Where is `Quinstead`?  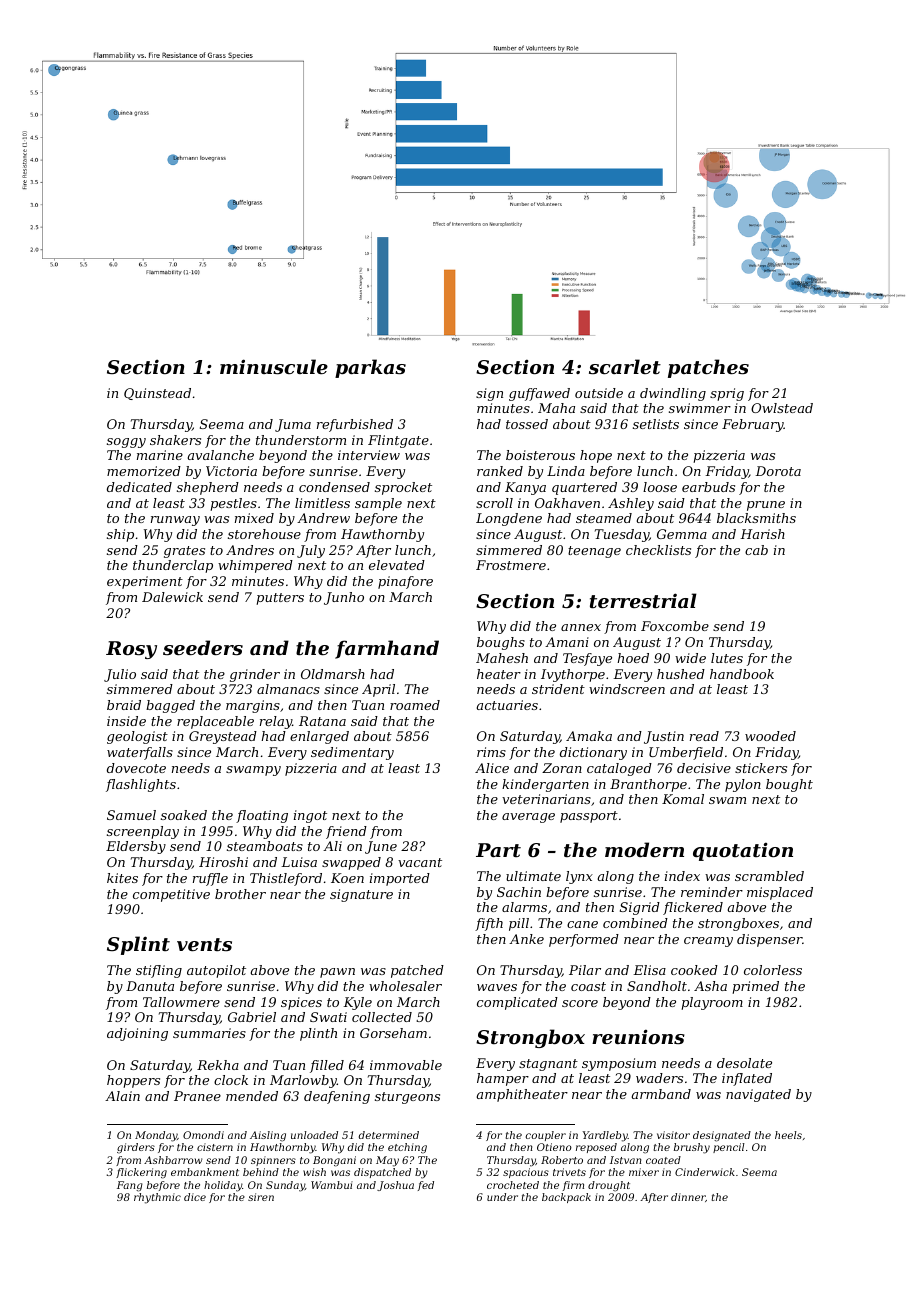 Quinstead is located at coordinates (157, 394).
